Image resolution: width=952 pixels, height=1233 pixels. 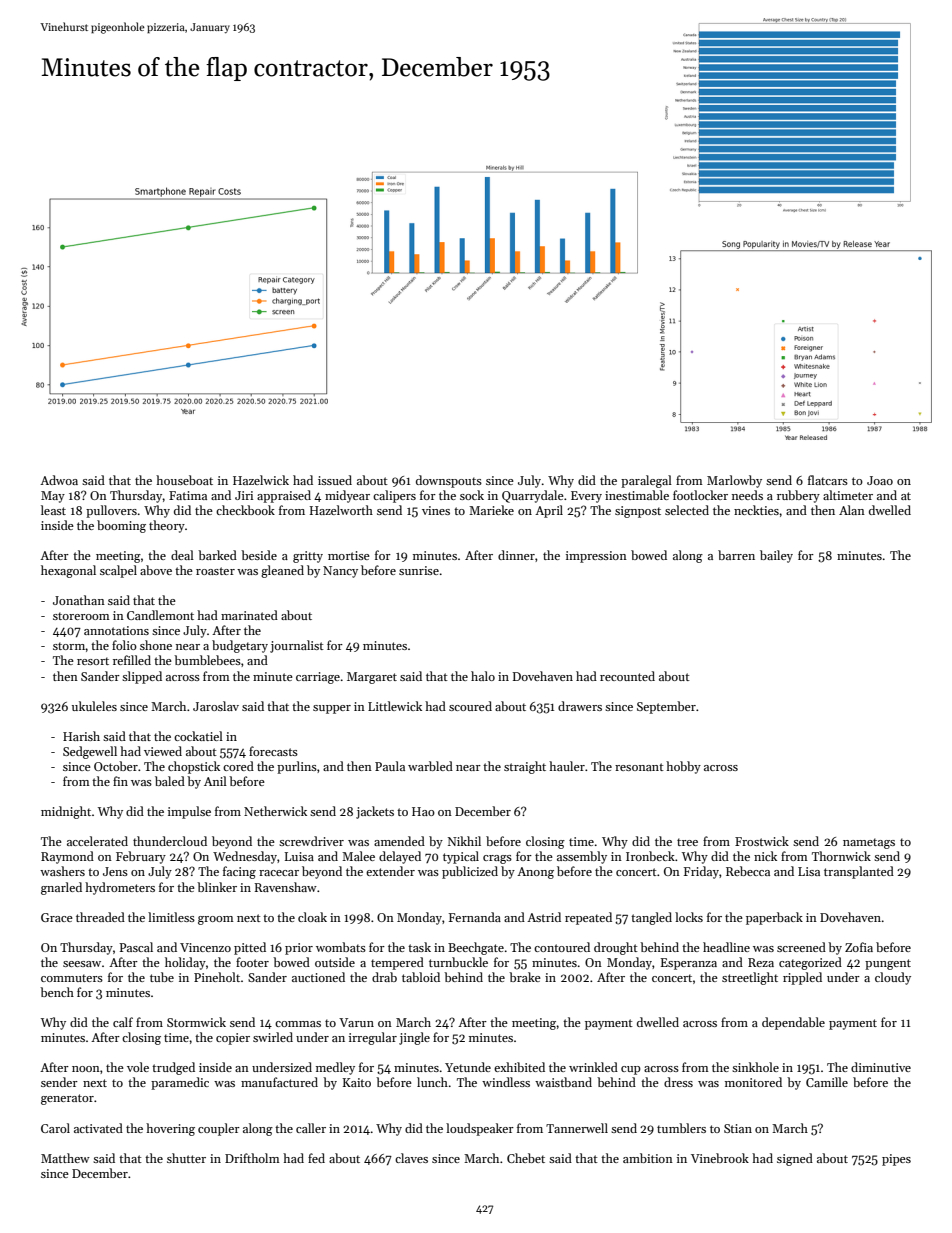 I want to click on Adwoa, so click(x=59, y=480).
